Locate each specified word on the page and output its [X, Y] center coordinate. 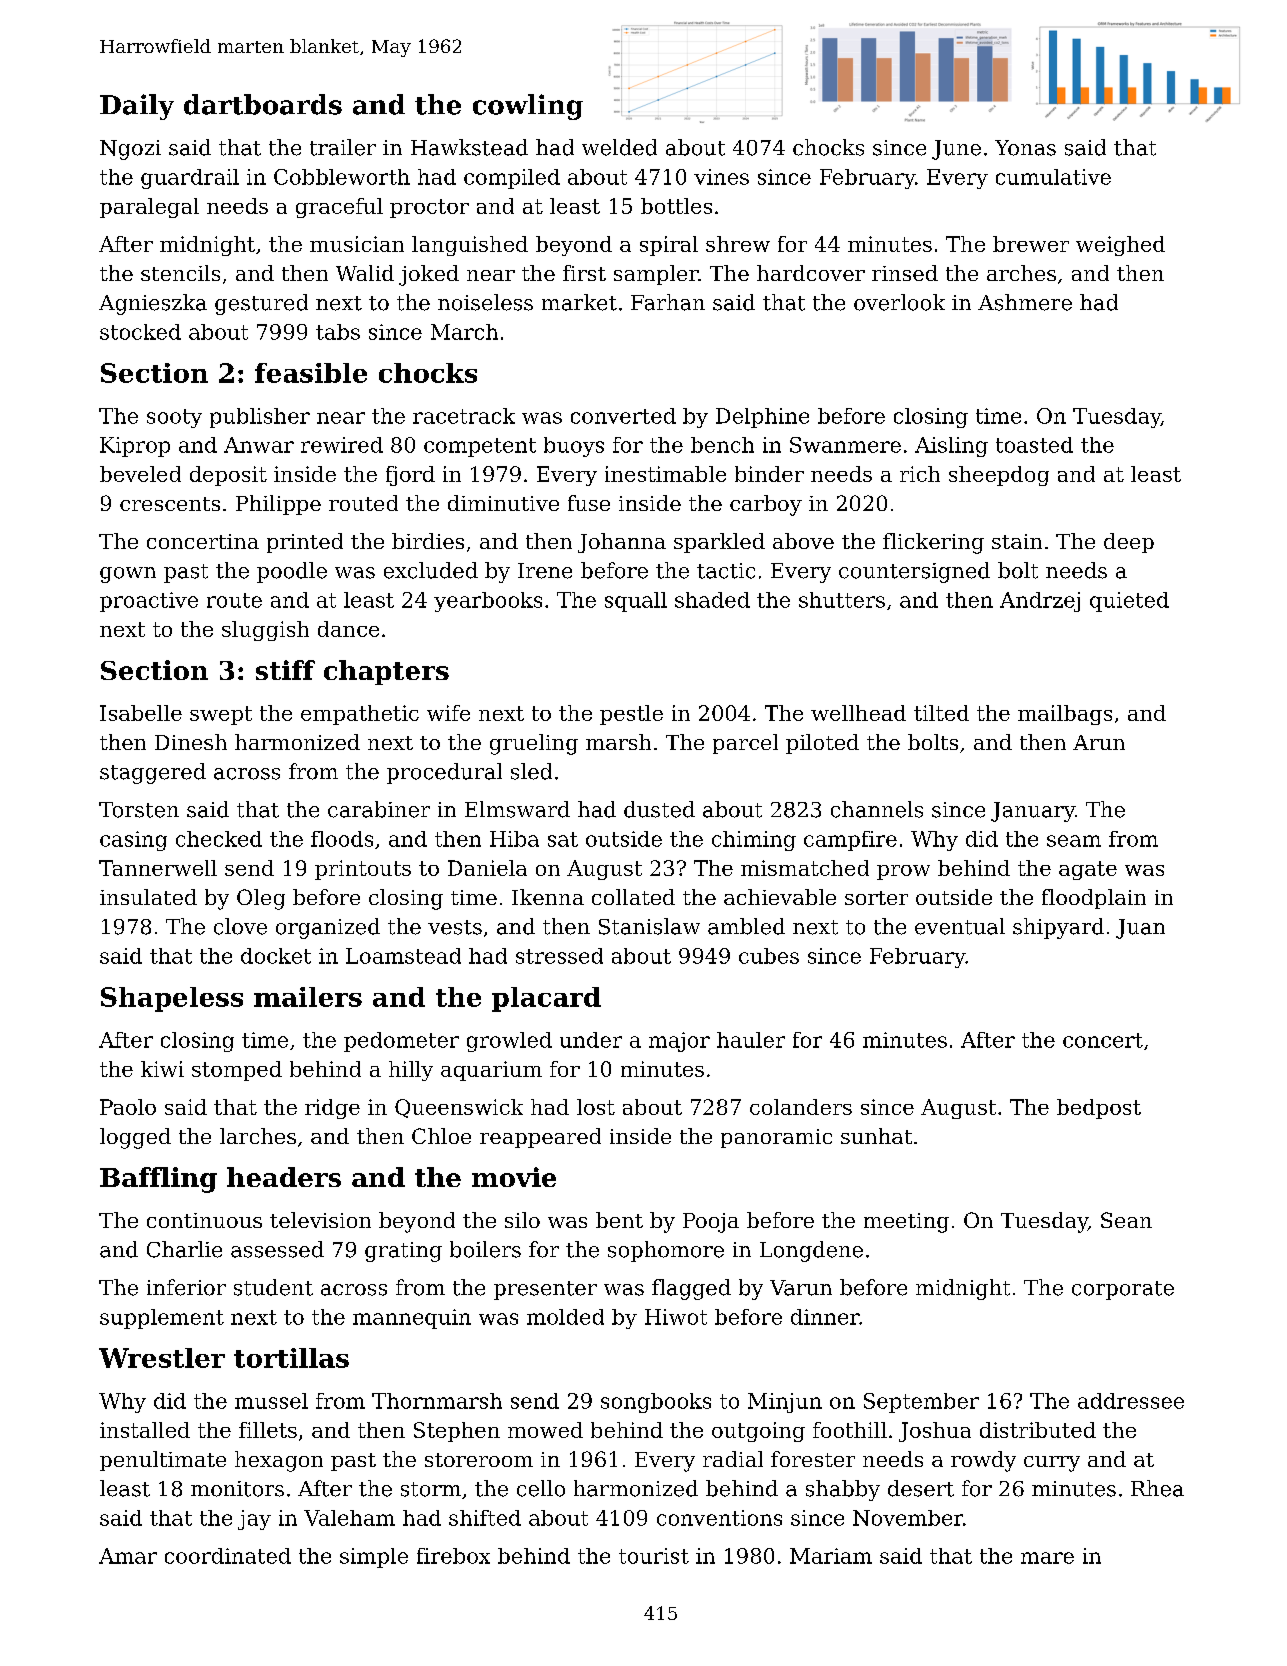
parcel [745, 744]
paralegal [149, 208]
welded [619, 147]
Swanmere [845, 445]
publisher [260, 418]
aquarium [491, 1071]
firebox [453, 1556]
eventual [960, 926]
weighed [1120, 246]
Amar [128, 1556]
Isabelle [141, 713]
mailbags [1065, 715]
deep [1129, 543]
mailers [308, 997]
